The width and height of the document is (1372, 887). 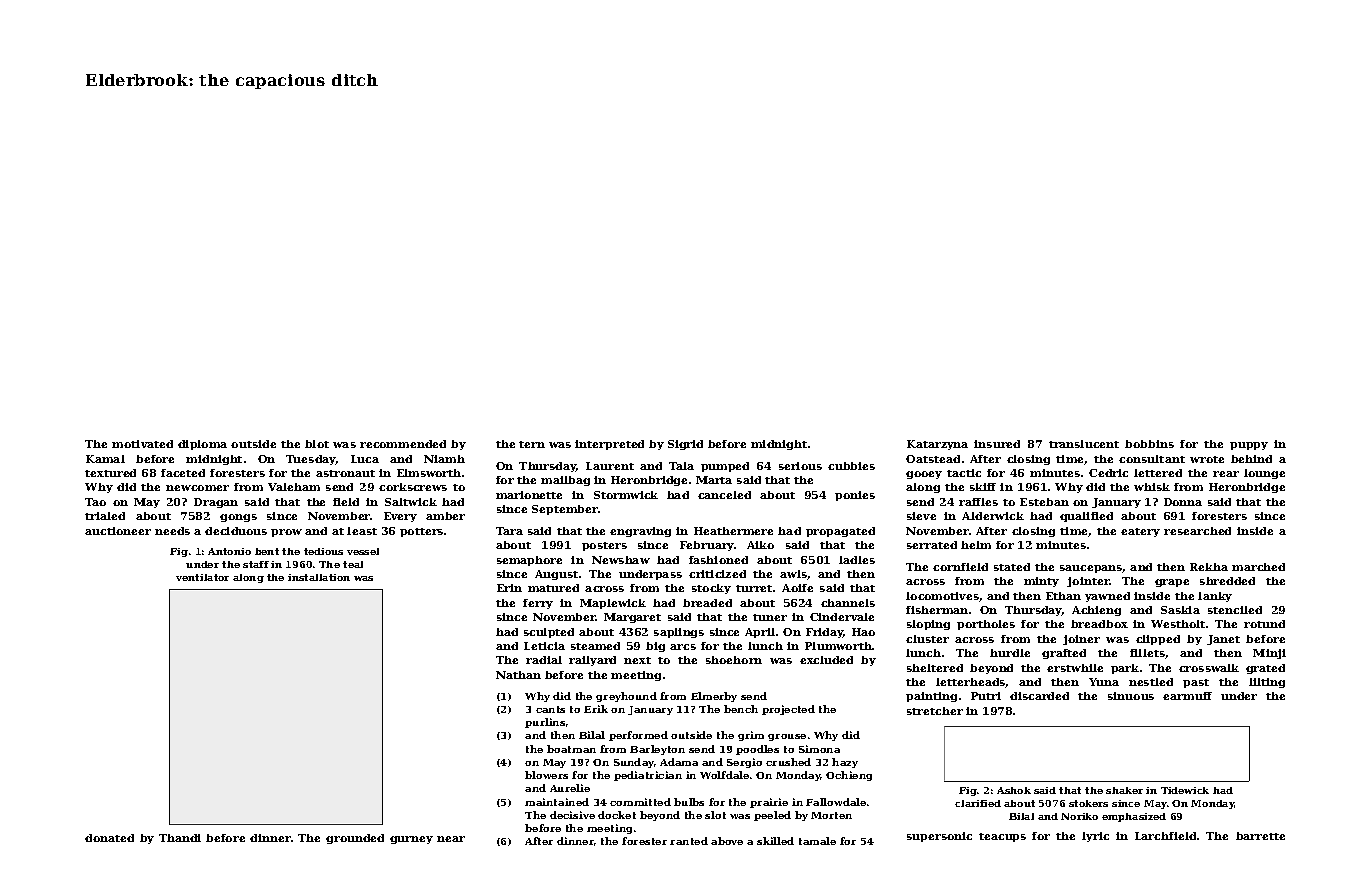 I want to click on Minji, so click(x=1269, y=654).
